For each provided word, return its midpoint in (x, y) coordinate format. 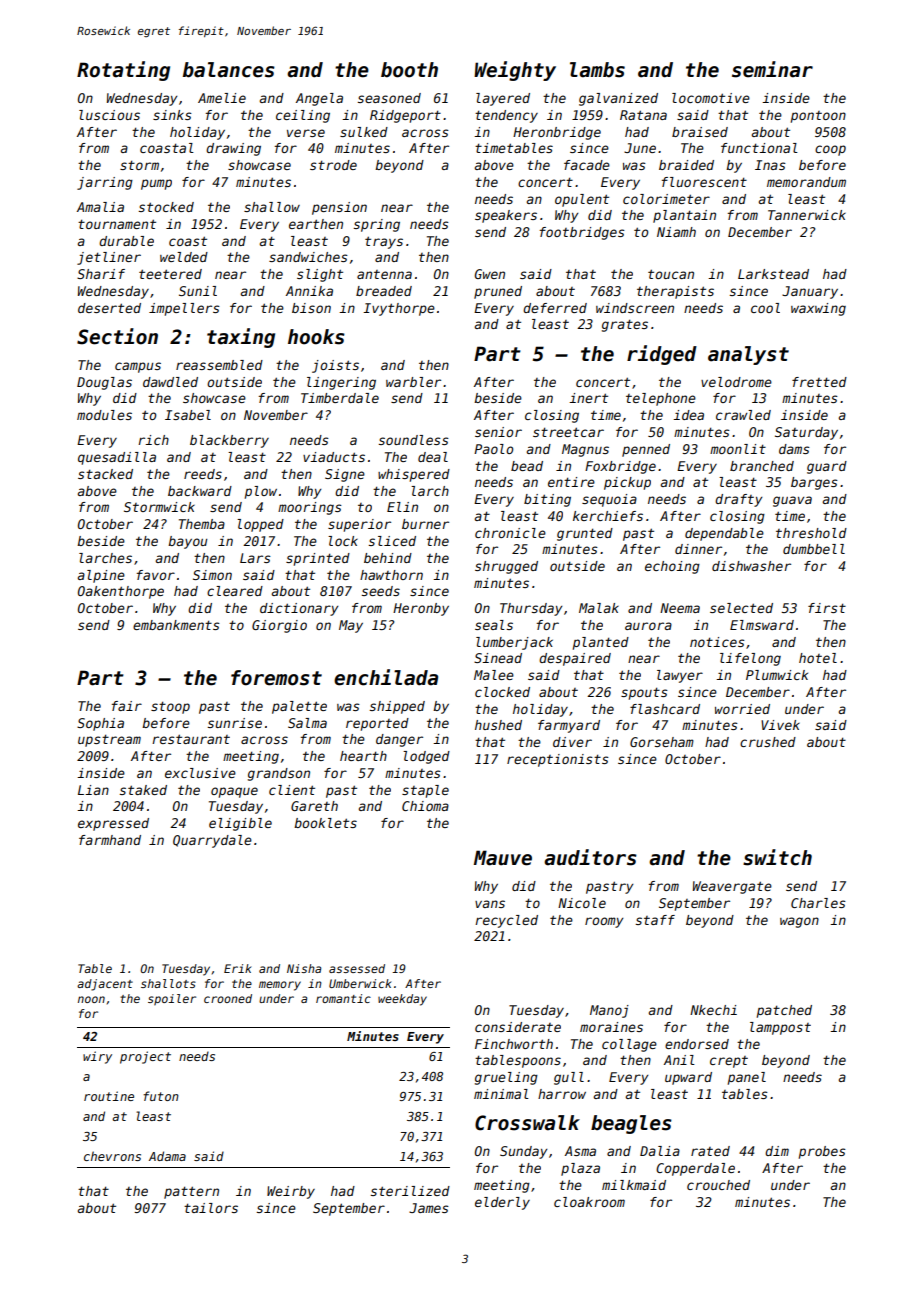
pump (156, 184)
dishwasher (751, 566)
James (429, 1208)
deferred (555, 308)
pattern (191, 1192)
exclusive (200, 773)
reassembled (219, 365)
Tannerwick (807, 215)
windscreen (635, 308)
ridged (662, 355)
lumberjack (514, 643)
